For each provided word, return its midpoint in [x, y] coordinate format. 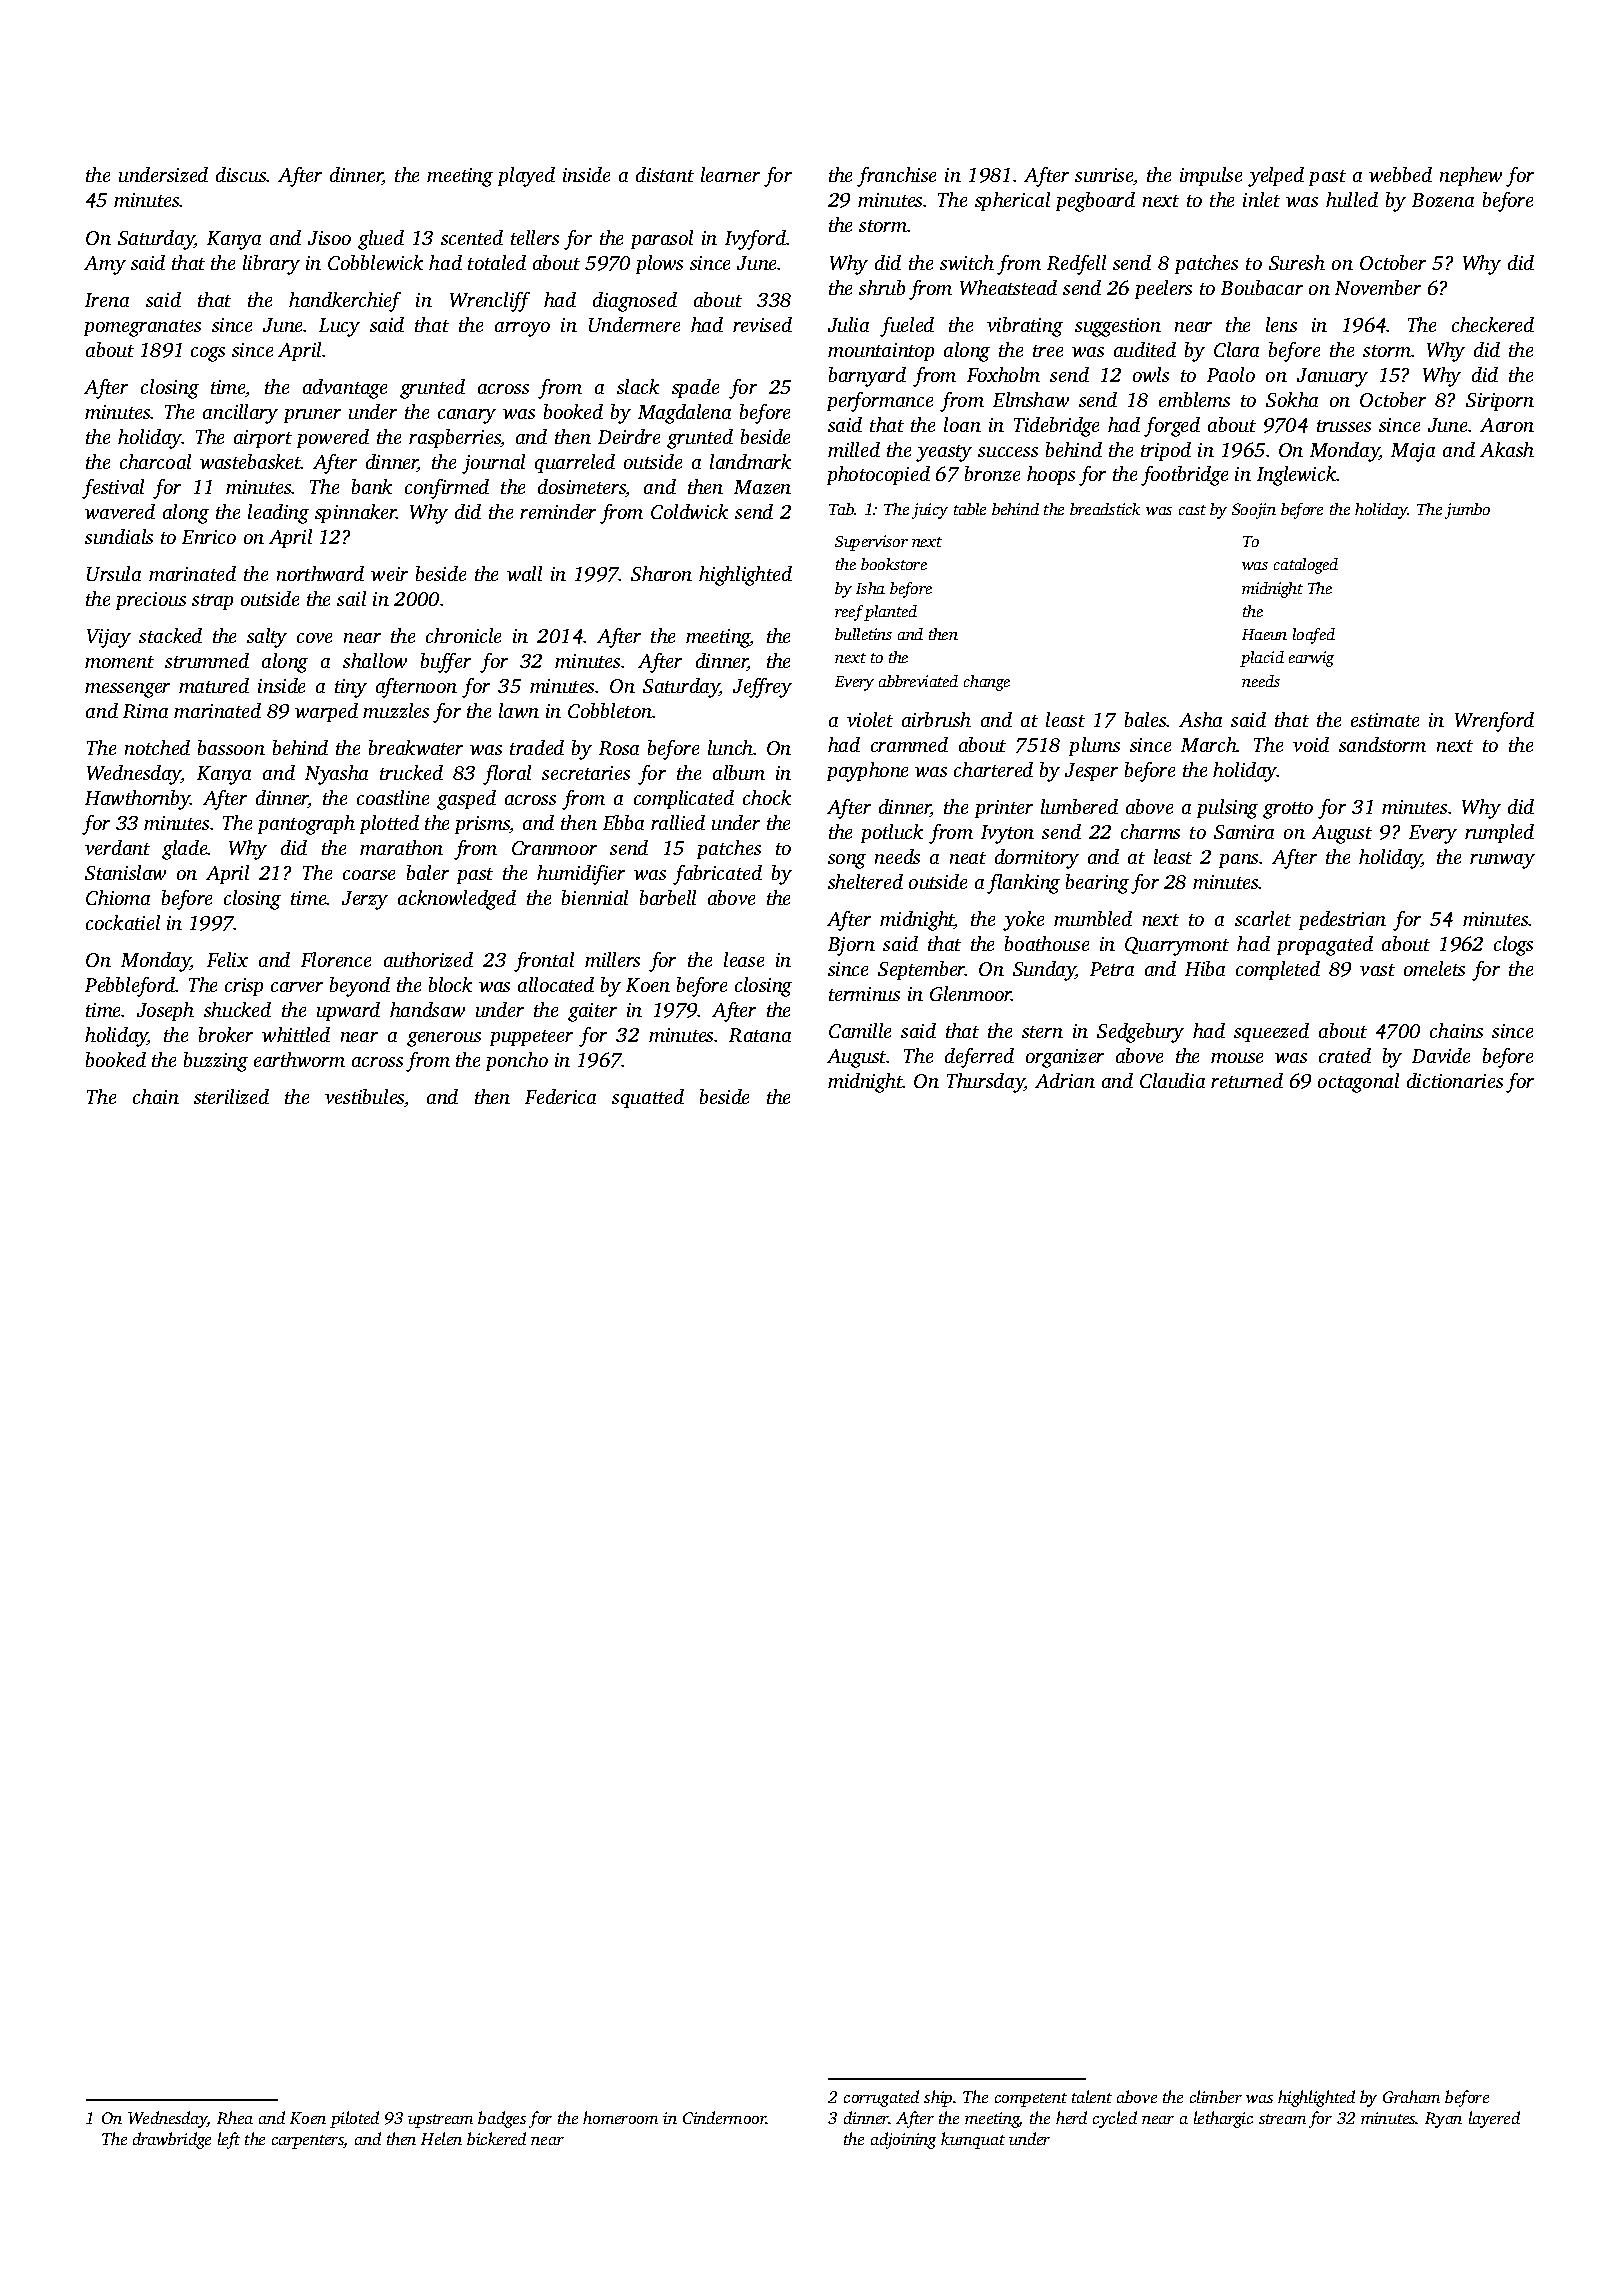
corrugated [881, 2098]
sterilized [231, 1096]
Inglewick [1297, 476]
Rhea [235, 2117]
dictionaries [1455, 1080]
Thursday [985, 1083]
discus [241, 174]
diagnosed [635, 302]
